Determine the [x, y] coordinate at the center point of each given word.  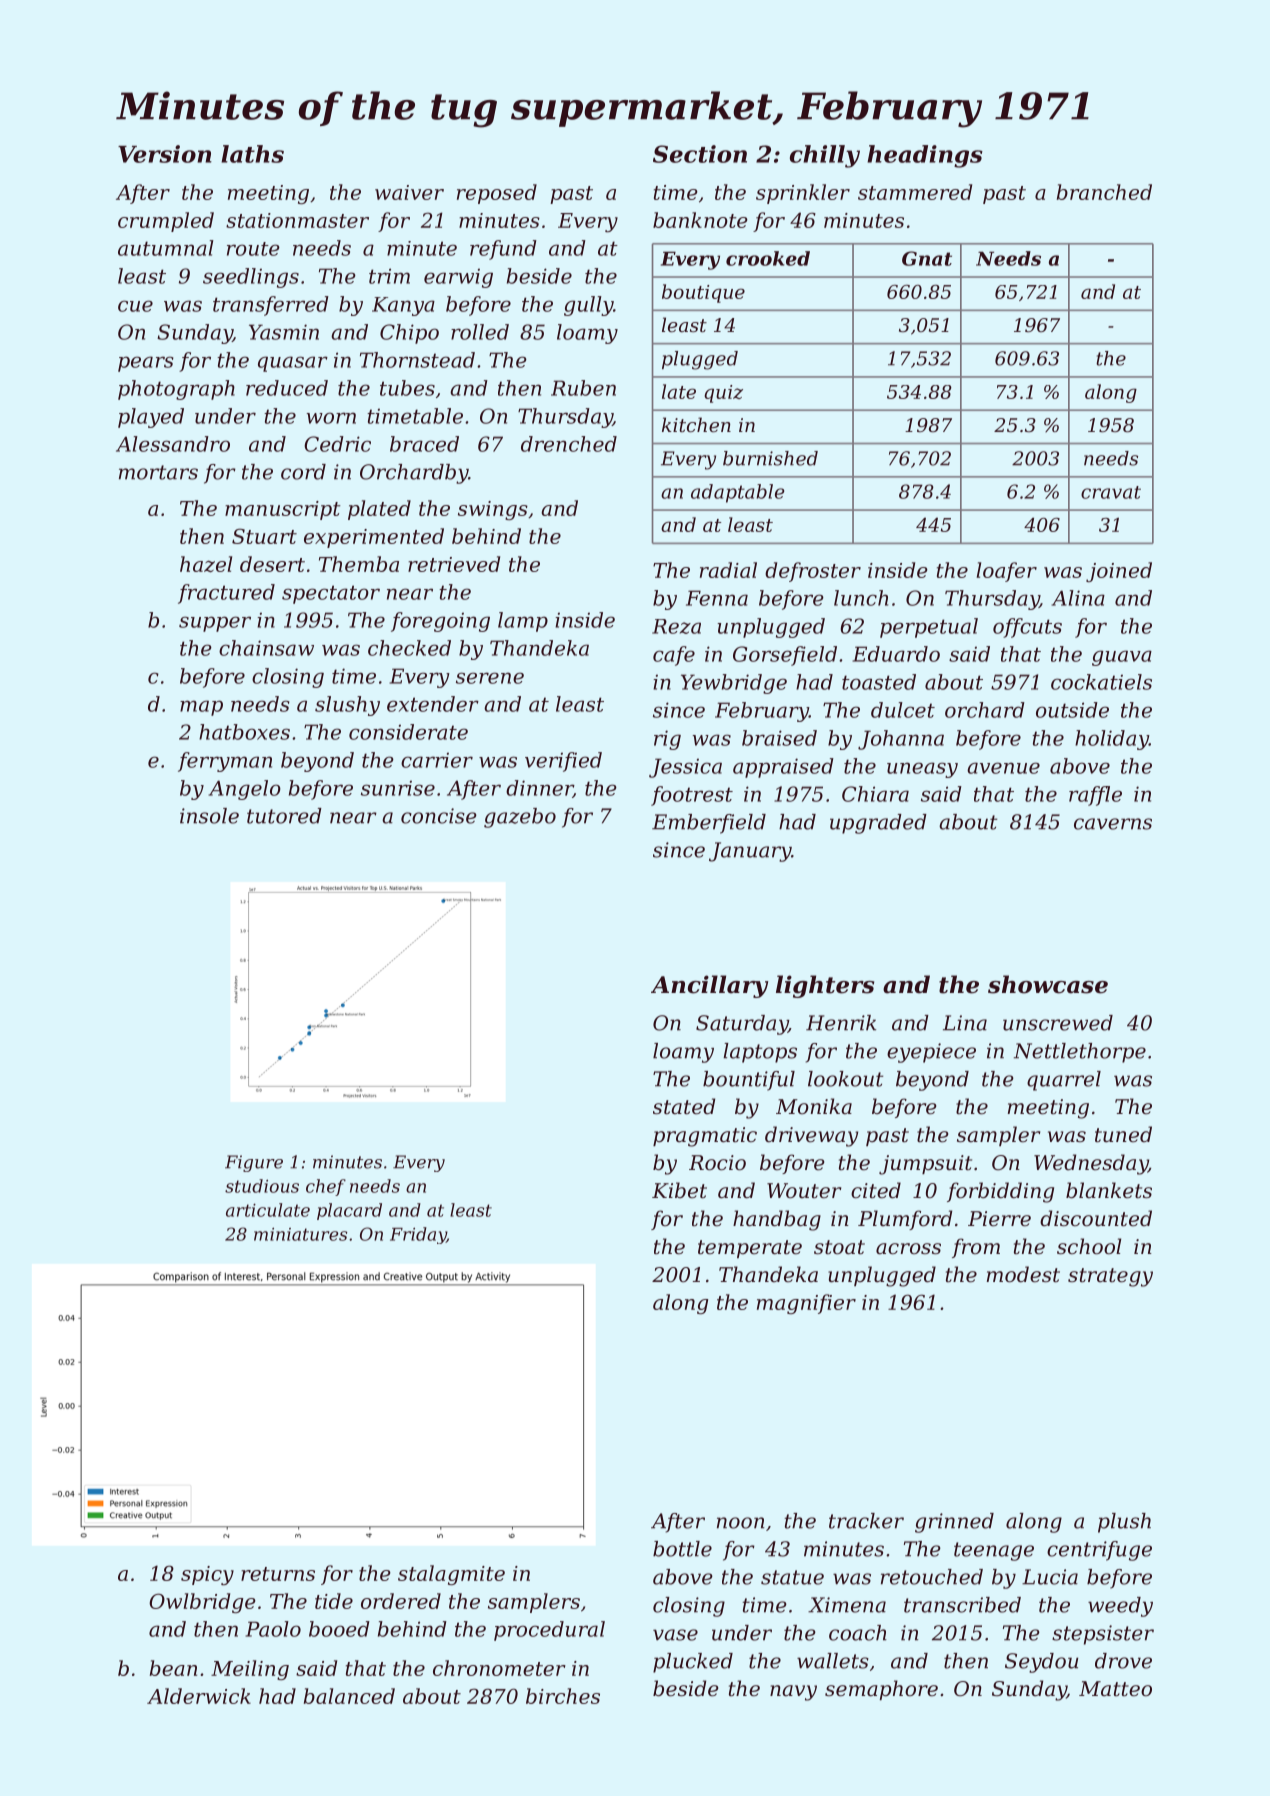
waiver [409, 192]
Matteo [1115, 1689]
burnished [770, 458]
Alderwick [199, 1696]
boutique [703, 293]
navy [793, 1693]
